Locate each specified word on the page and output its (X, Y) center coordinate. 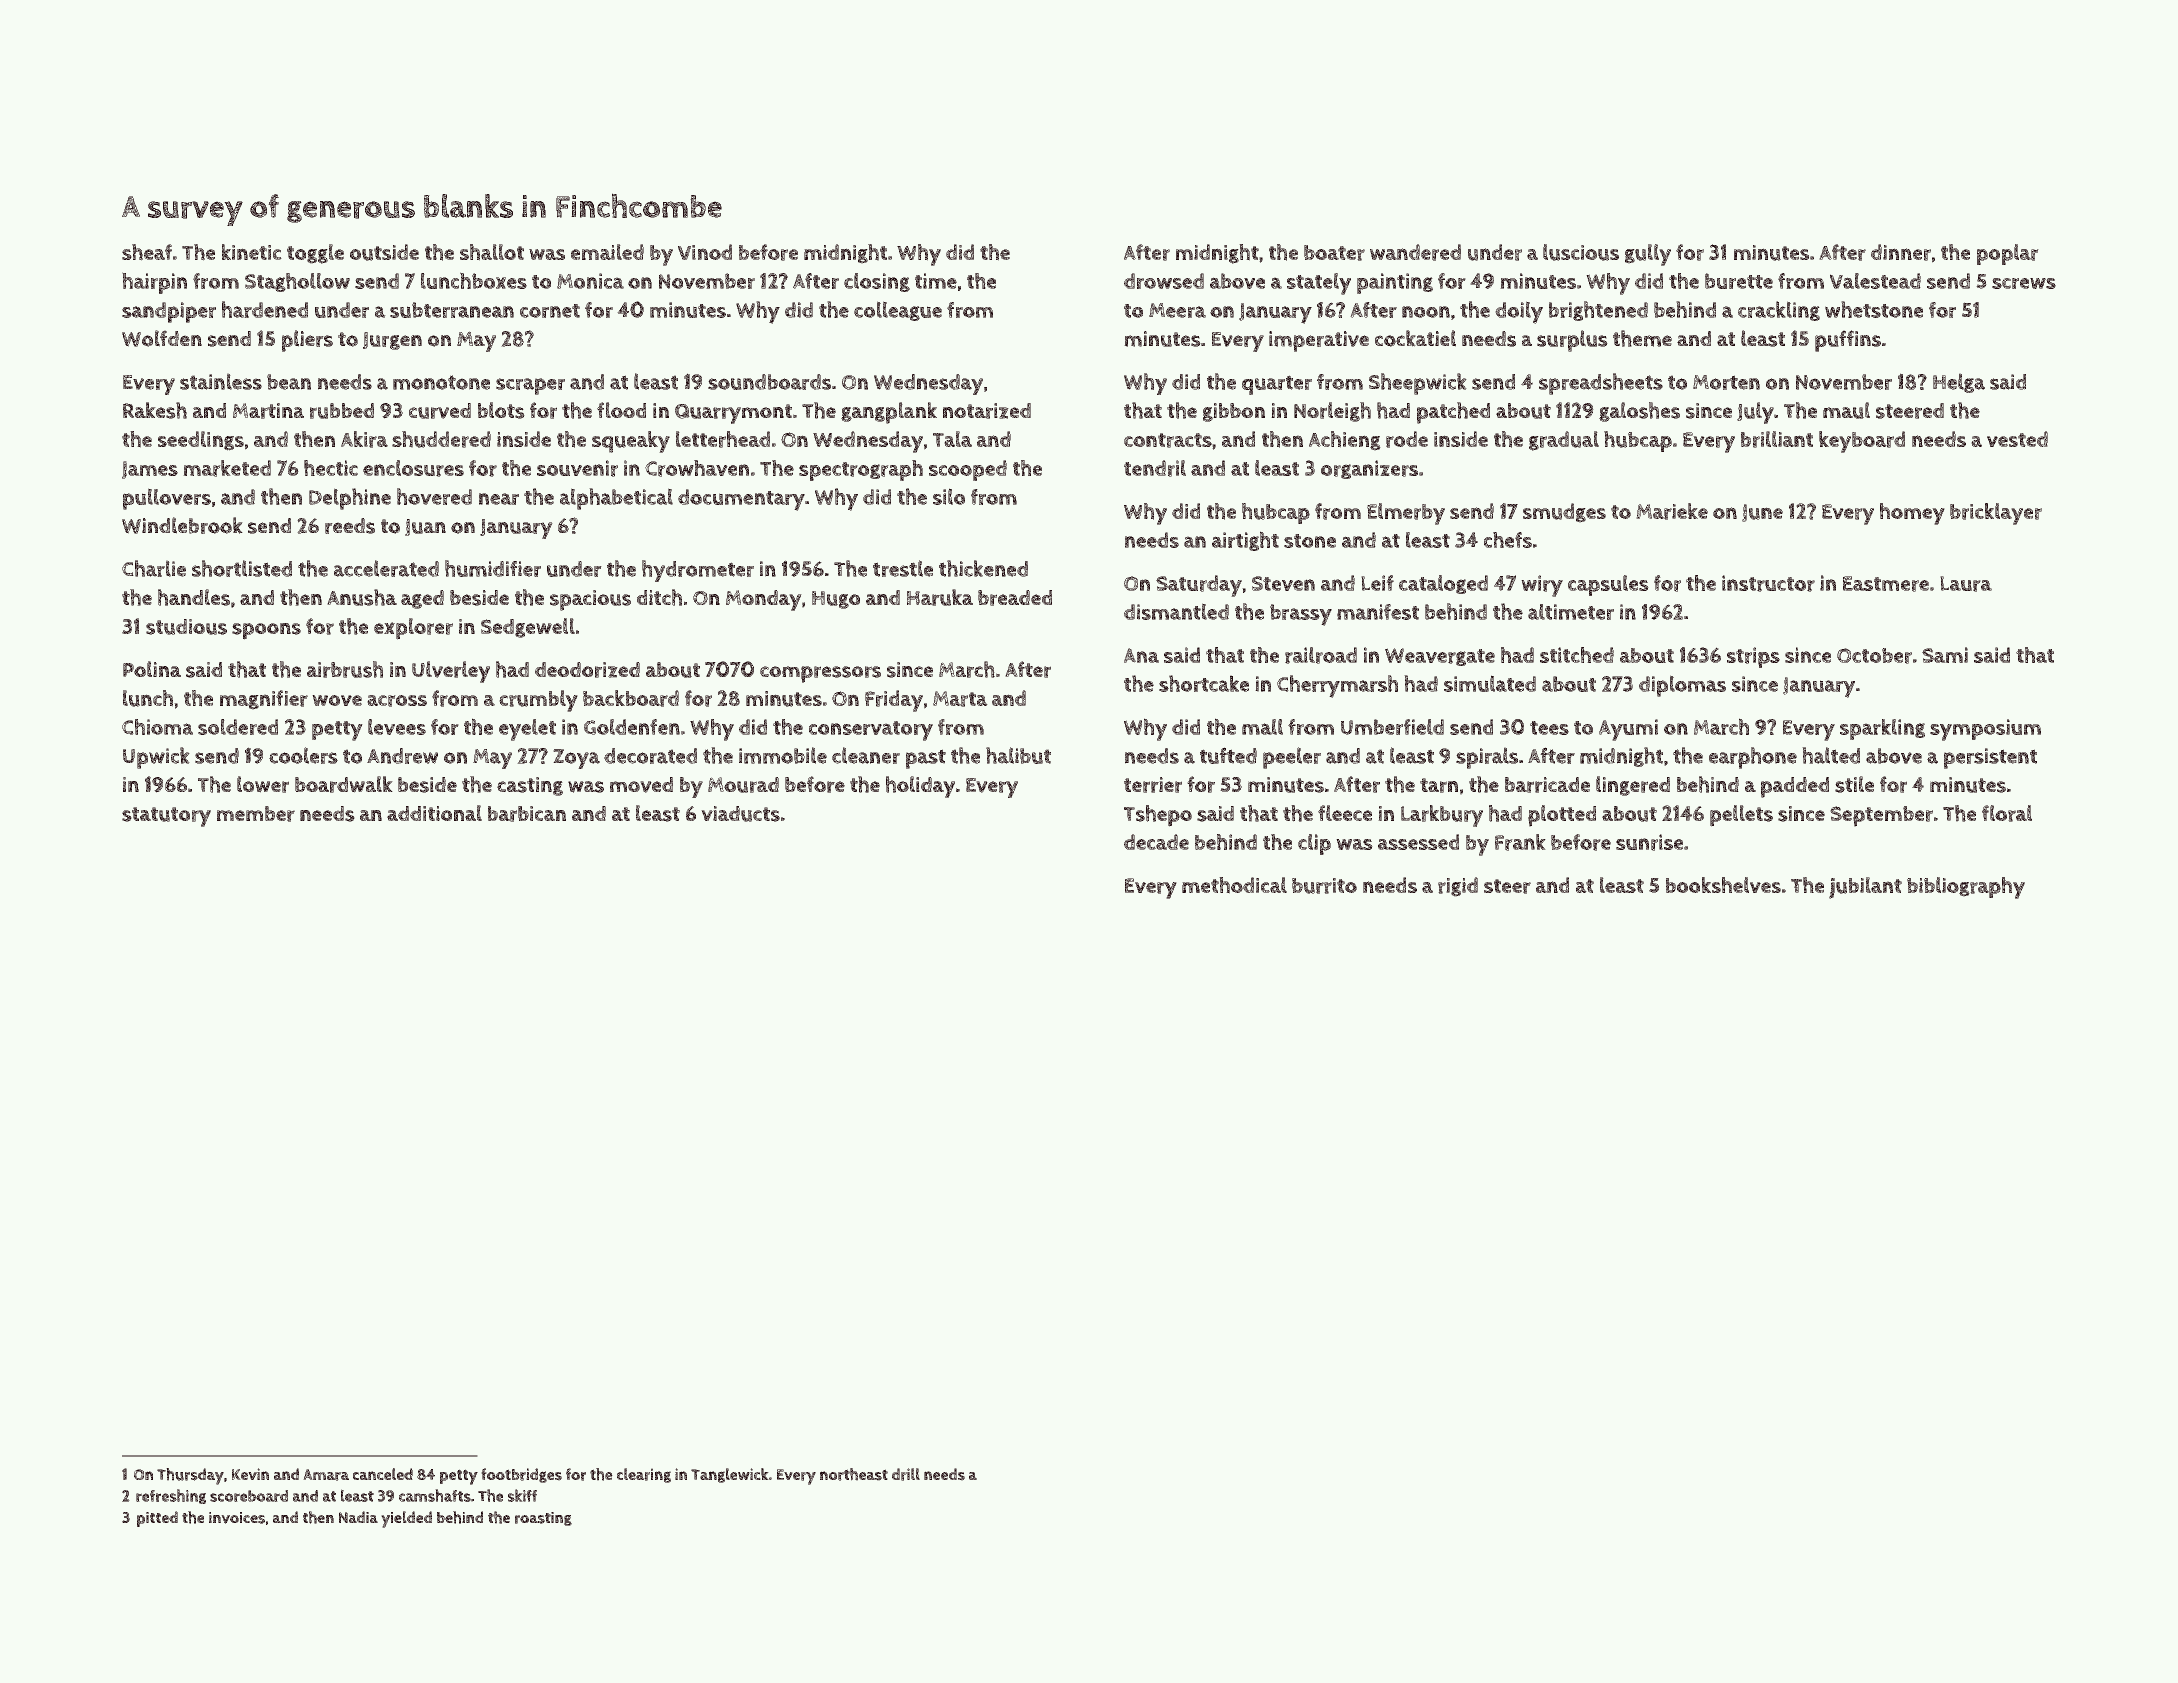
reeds (350, 526)
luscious (1581, 252)
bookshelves (1723, 885)
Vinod (705, 252)
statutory (166, 817)
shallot (492, 252)
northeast (854, 1474)
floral (2007, 813)
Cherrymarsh (1337, 686)
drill (906, 1474)
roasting (543, 1519)
